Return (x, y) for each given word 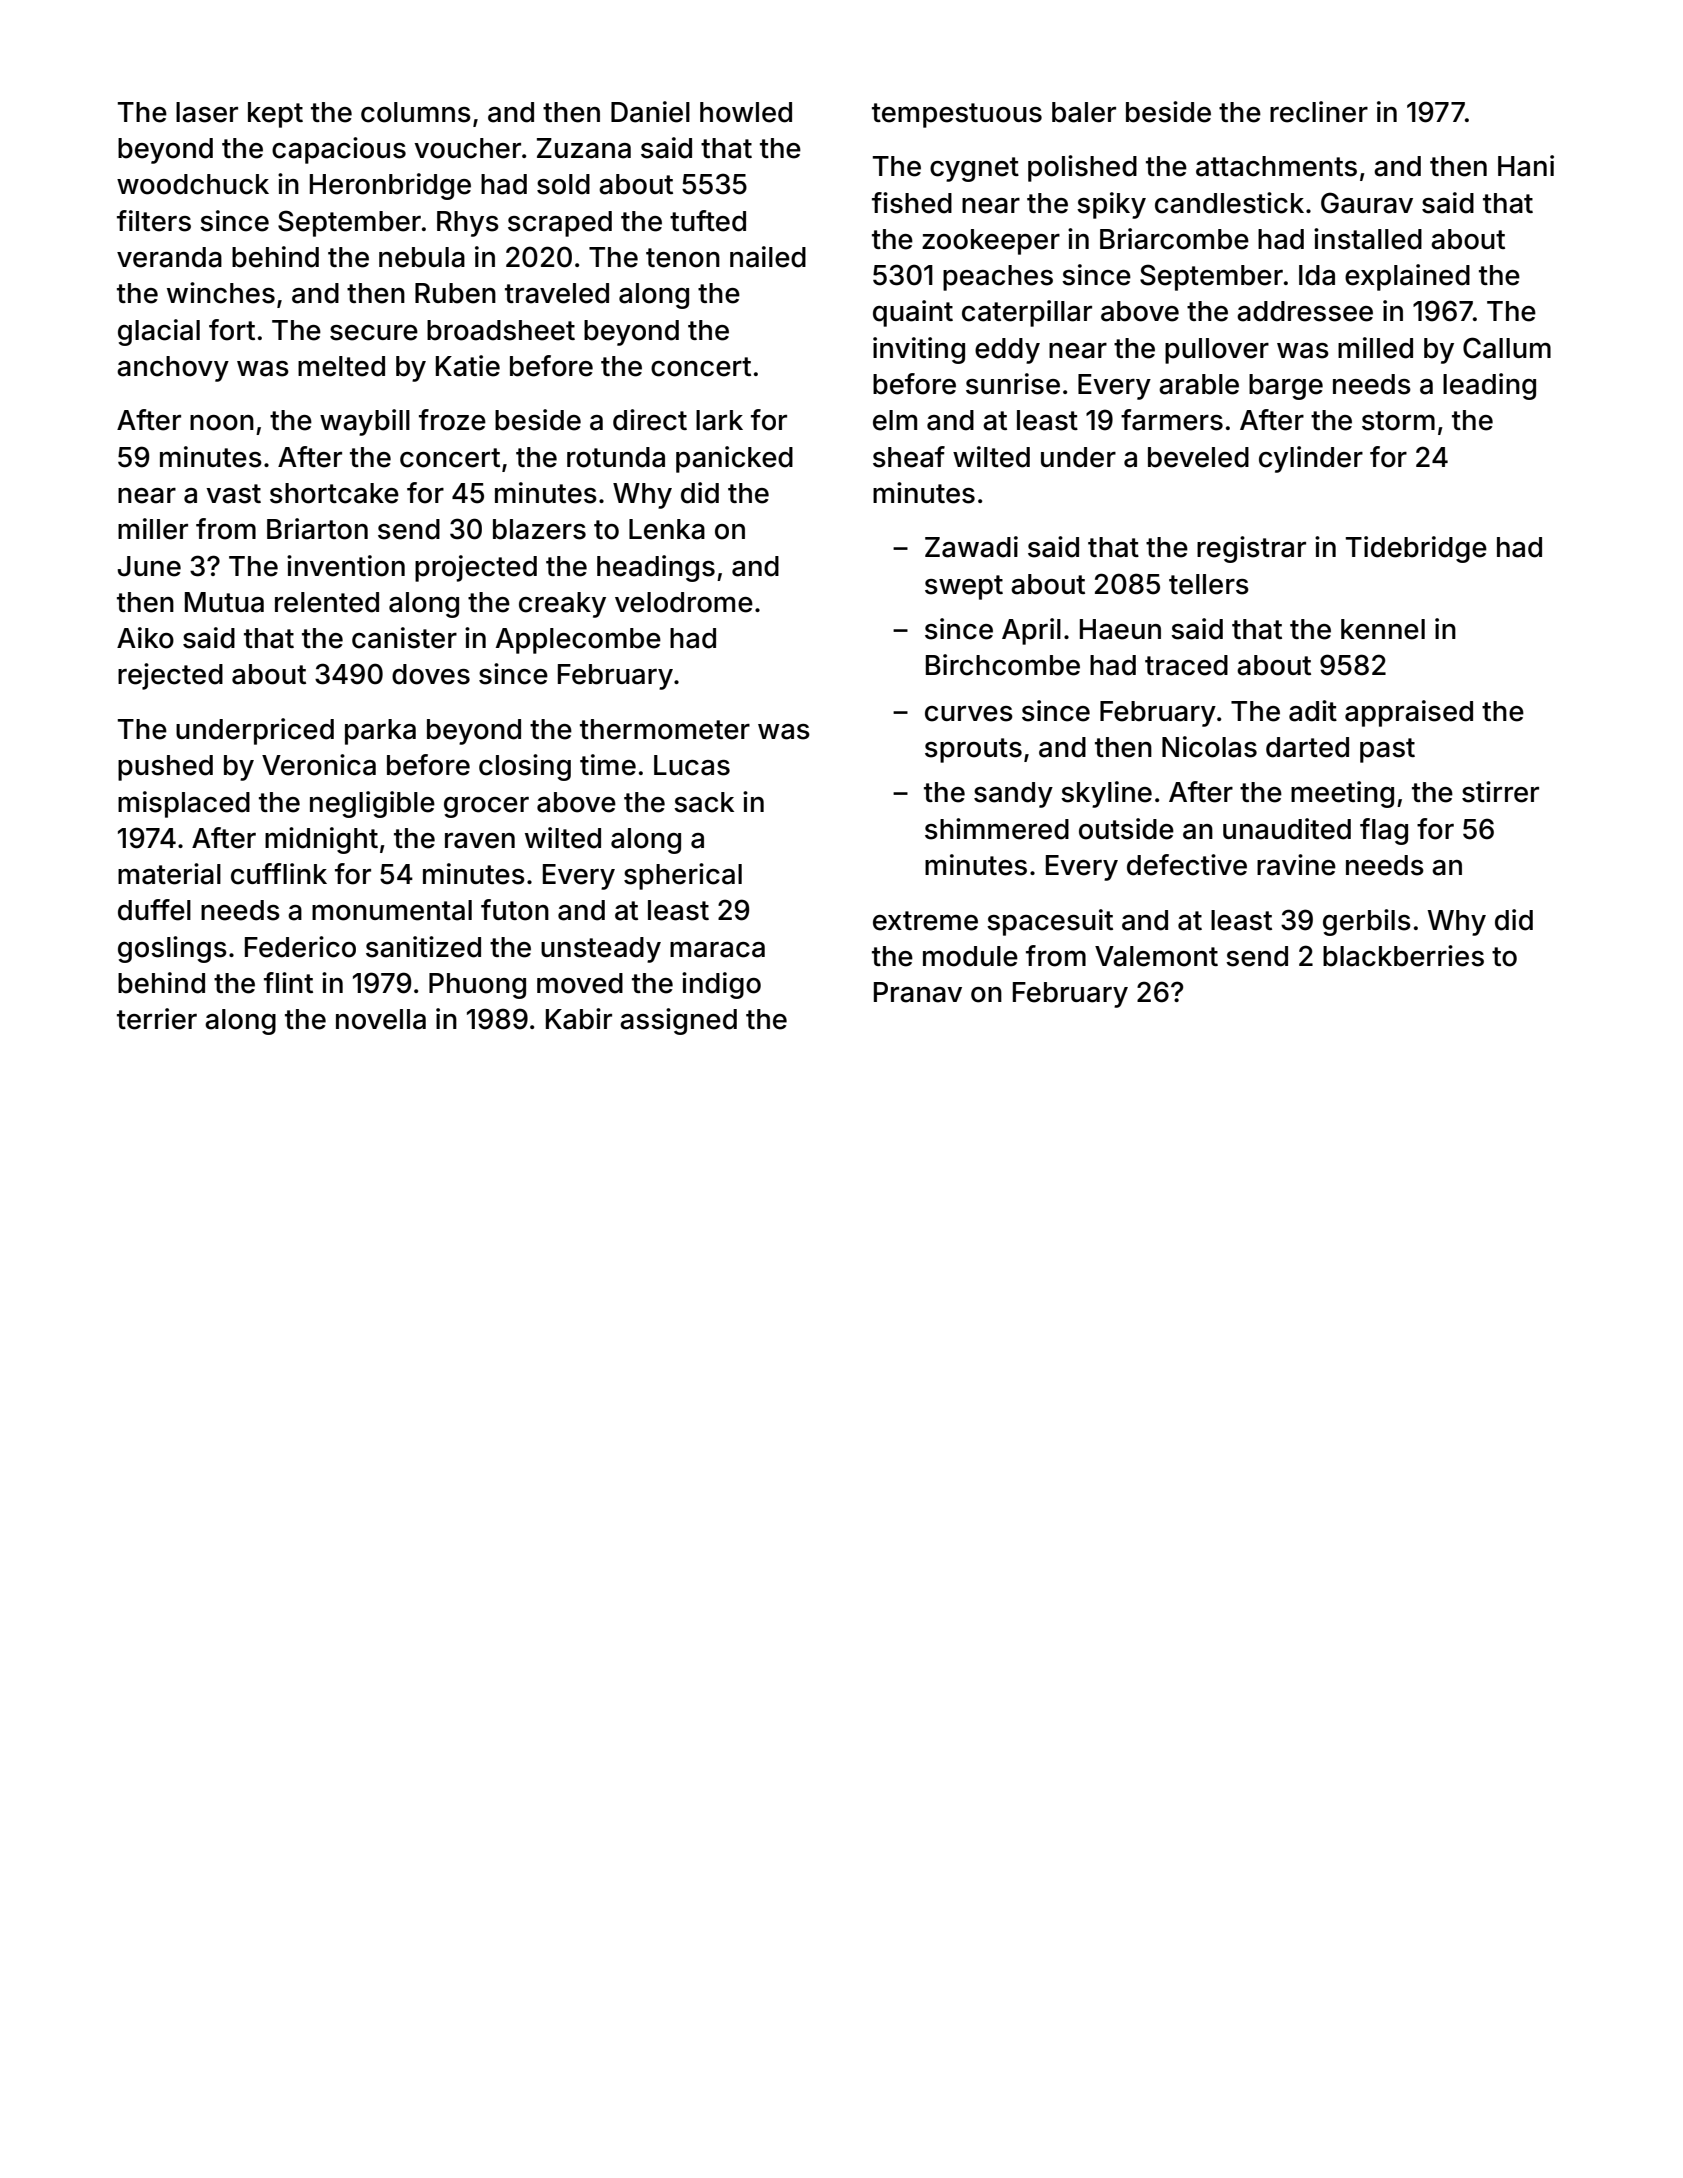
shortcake (334, 493)
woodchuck (193, 184)
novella (381, 1019)
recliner (1319, 112)
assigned (678, 1021)
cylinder (1311, 459)
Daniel (650, 112)
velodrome (684, 602)
